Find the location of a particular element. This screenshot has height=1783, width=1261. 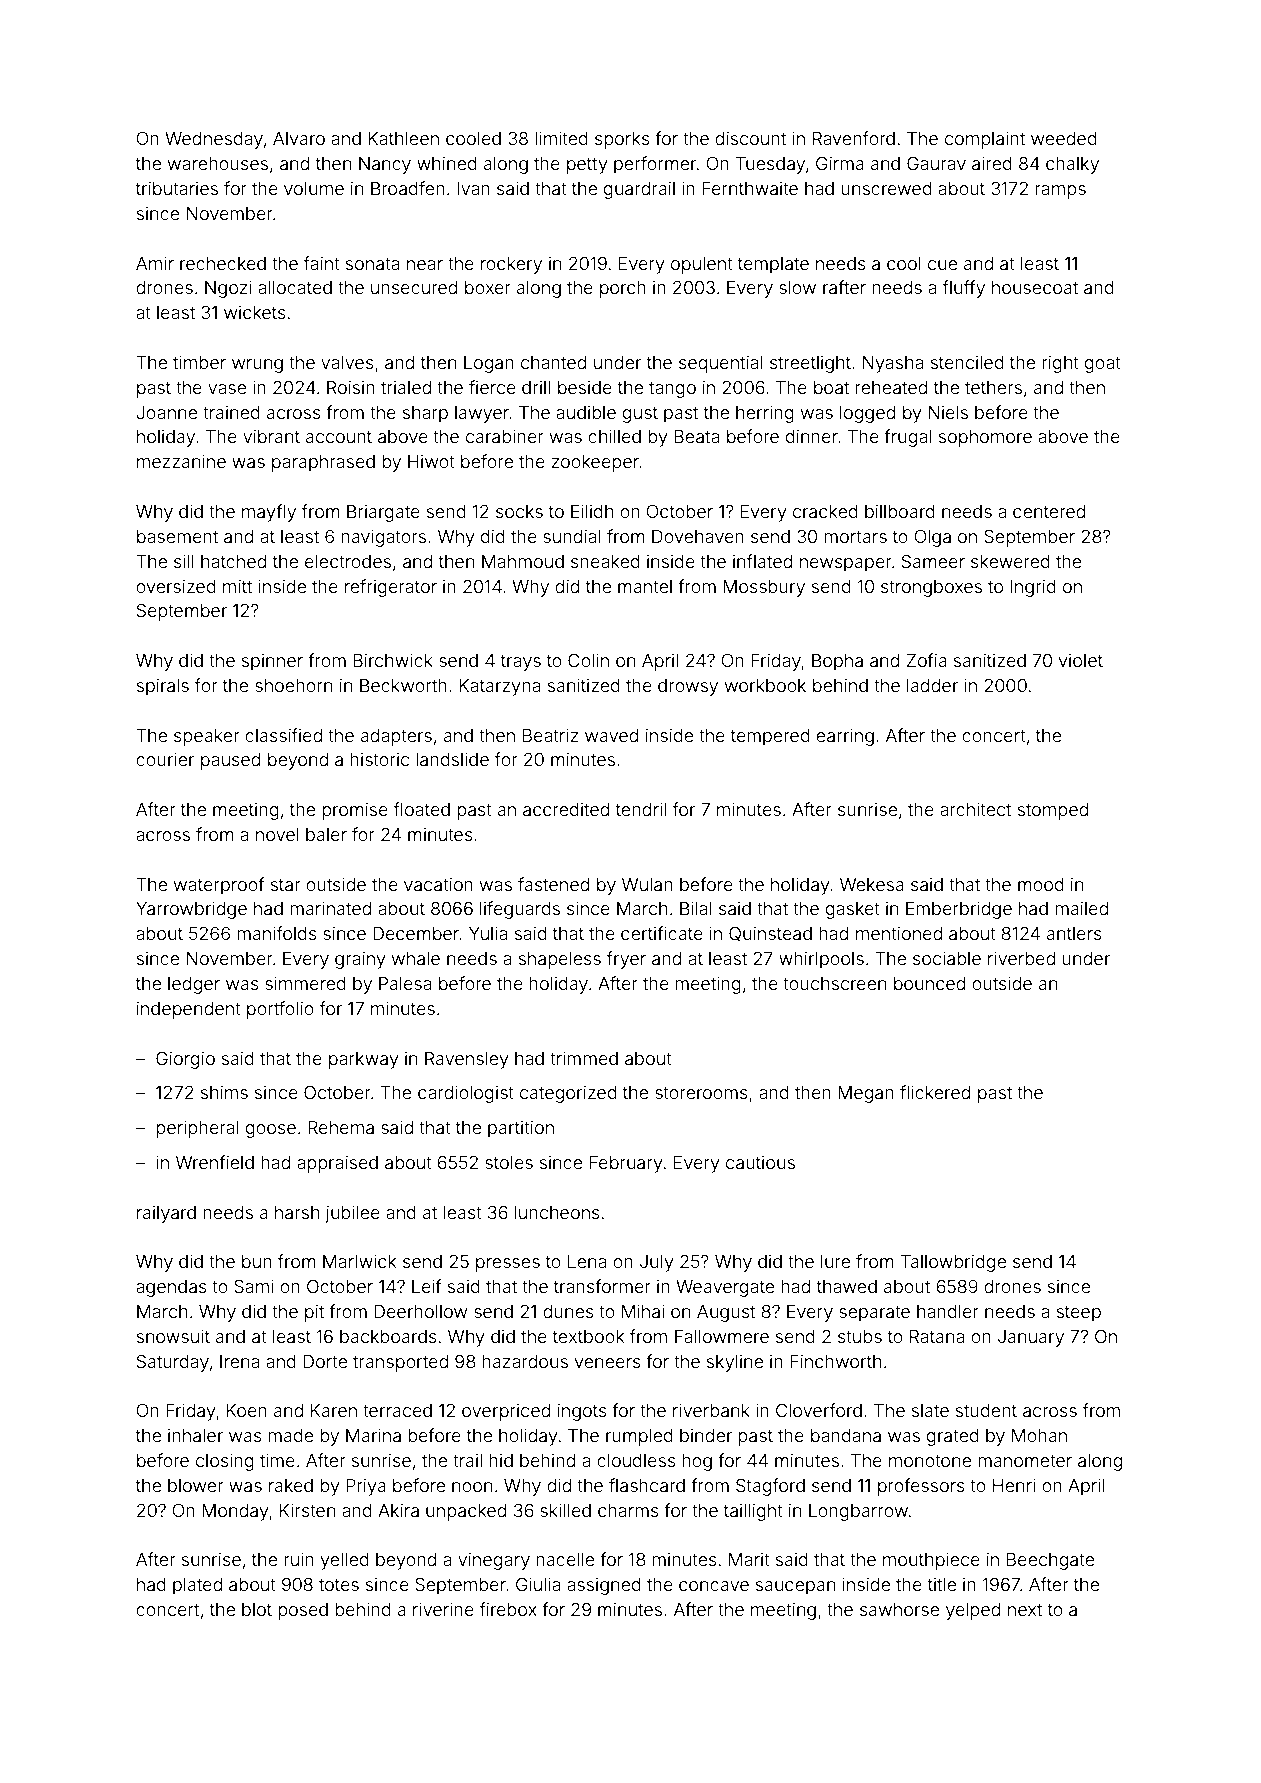

inhaler is located at coordinates (195, 1435).
